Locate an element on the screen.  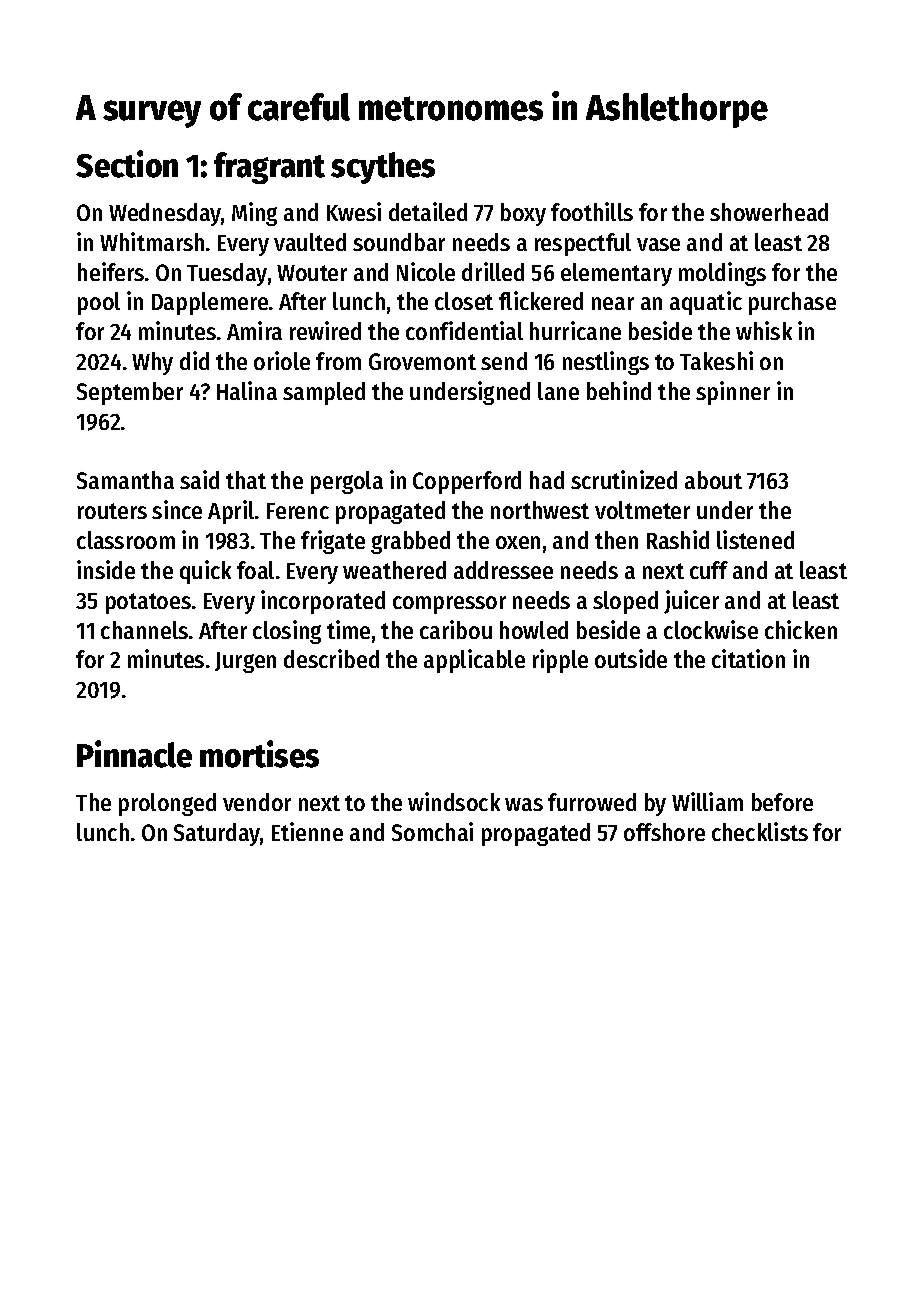
Saturday is located at coordinates (217, 834).
